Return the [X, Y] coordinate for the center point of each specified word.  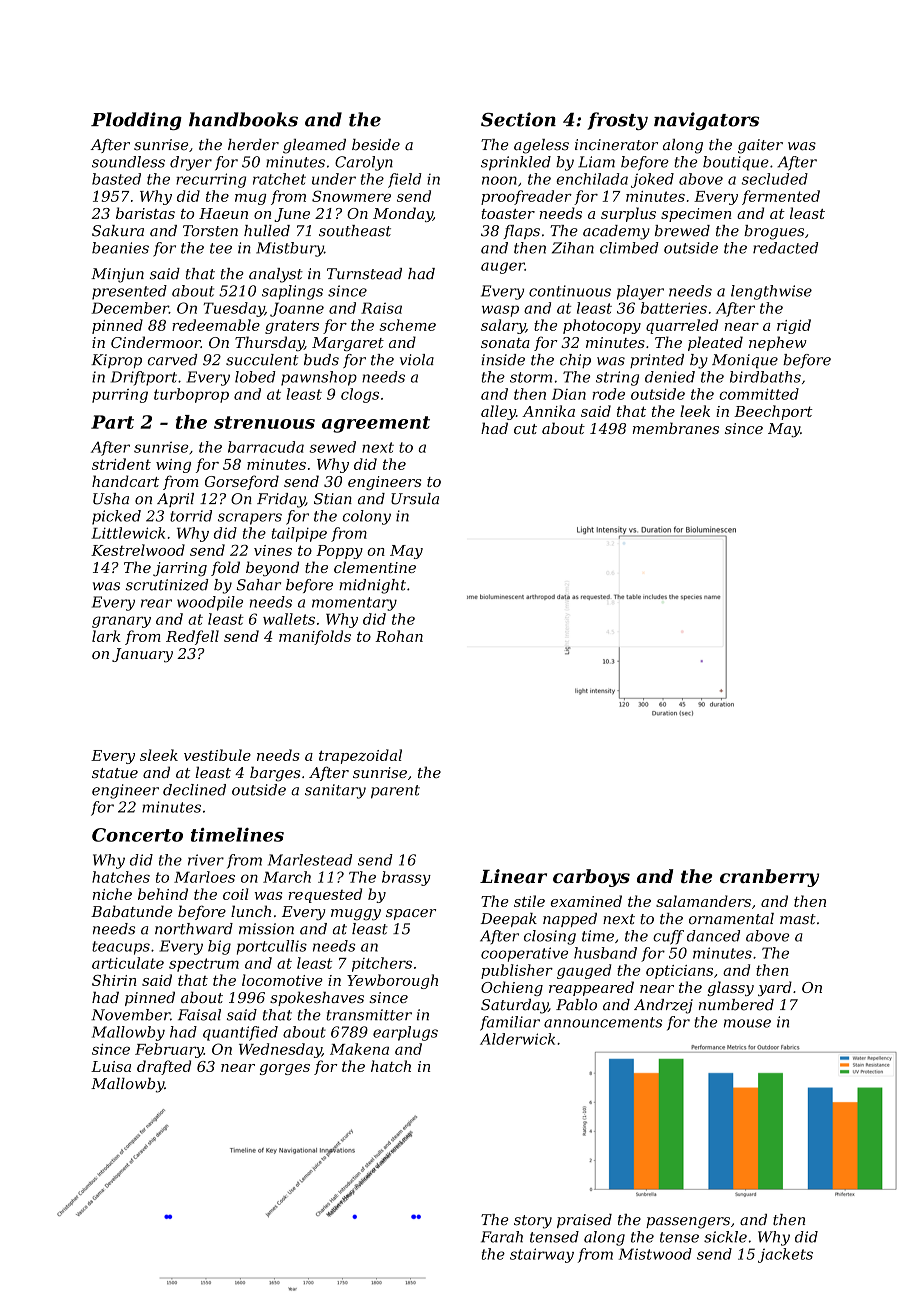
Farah [502, 1237]
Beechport [773, 412]
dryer [191, 163]
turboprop [191, 395]
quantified [240, 1033]
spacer [411, 914]
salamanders [703, 901]
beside [376, 145]
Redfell [192, 637]
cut [525, 429]
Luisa [111, 1066]
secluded [774, 179]
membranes [676, 428]
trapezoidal [360, 756]
